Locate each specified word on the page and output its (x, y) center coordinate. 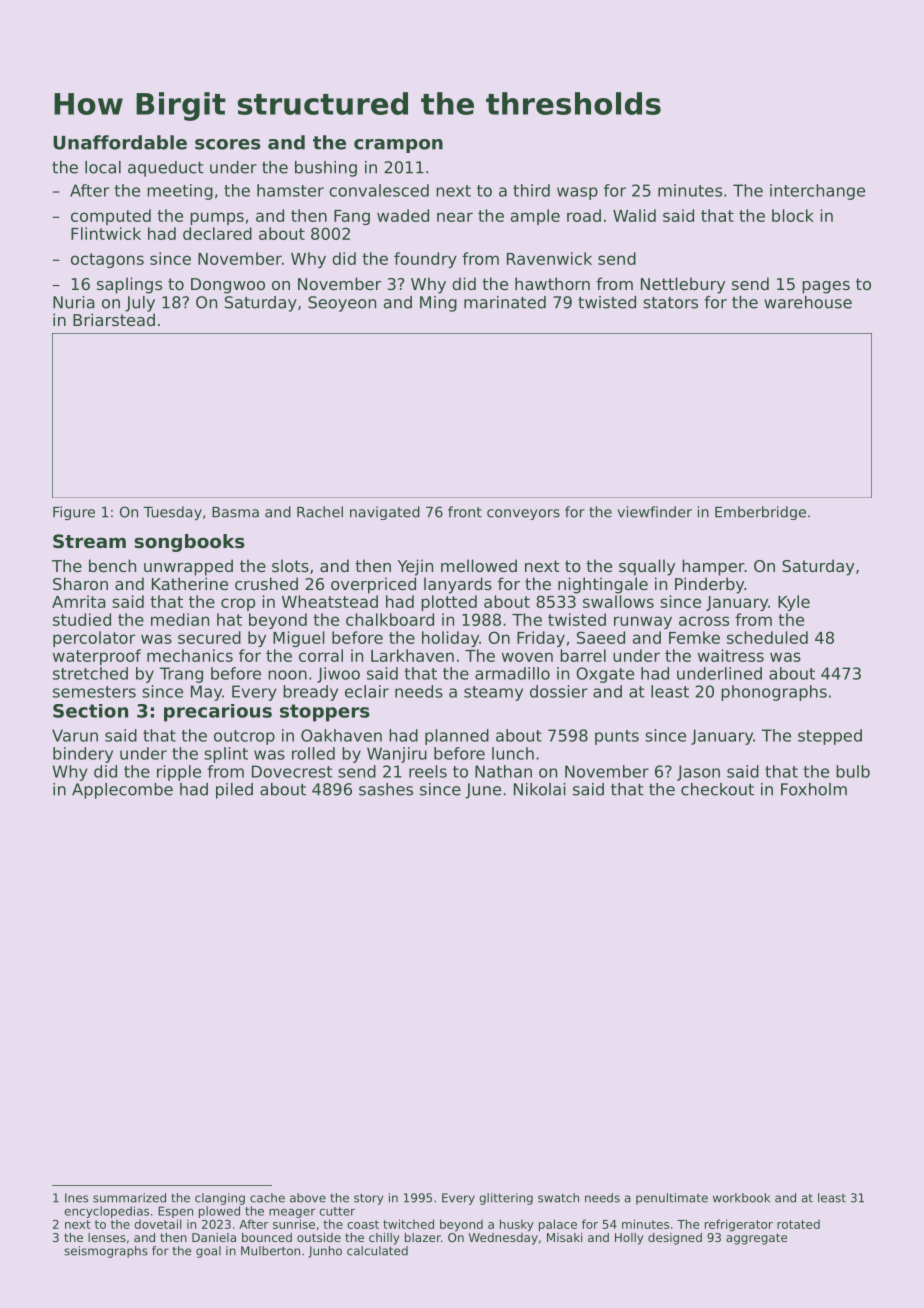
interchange (817, 192)
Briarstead (114, 319)
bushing (326, 169)
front (465, 512)
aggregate (756, 1239)
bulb (853, 771)
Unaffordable (120, 142)
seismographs (106, 1252)
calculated (377, 1251)
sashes (386, 789)
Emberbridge (760, 513)
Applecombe (122, 791)
